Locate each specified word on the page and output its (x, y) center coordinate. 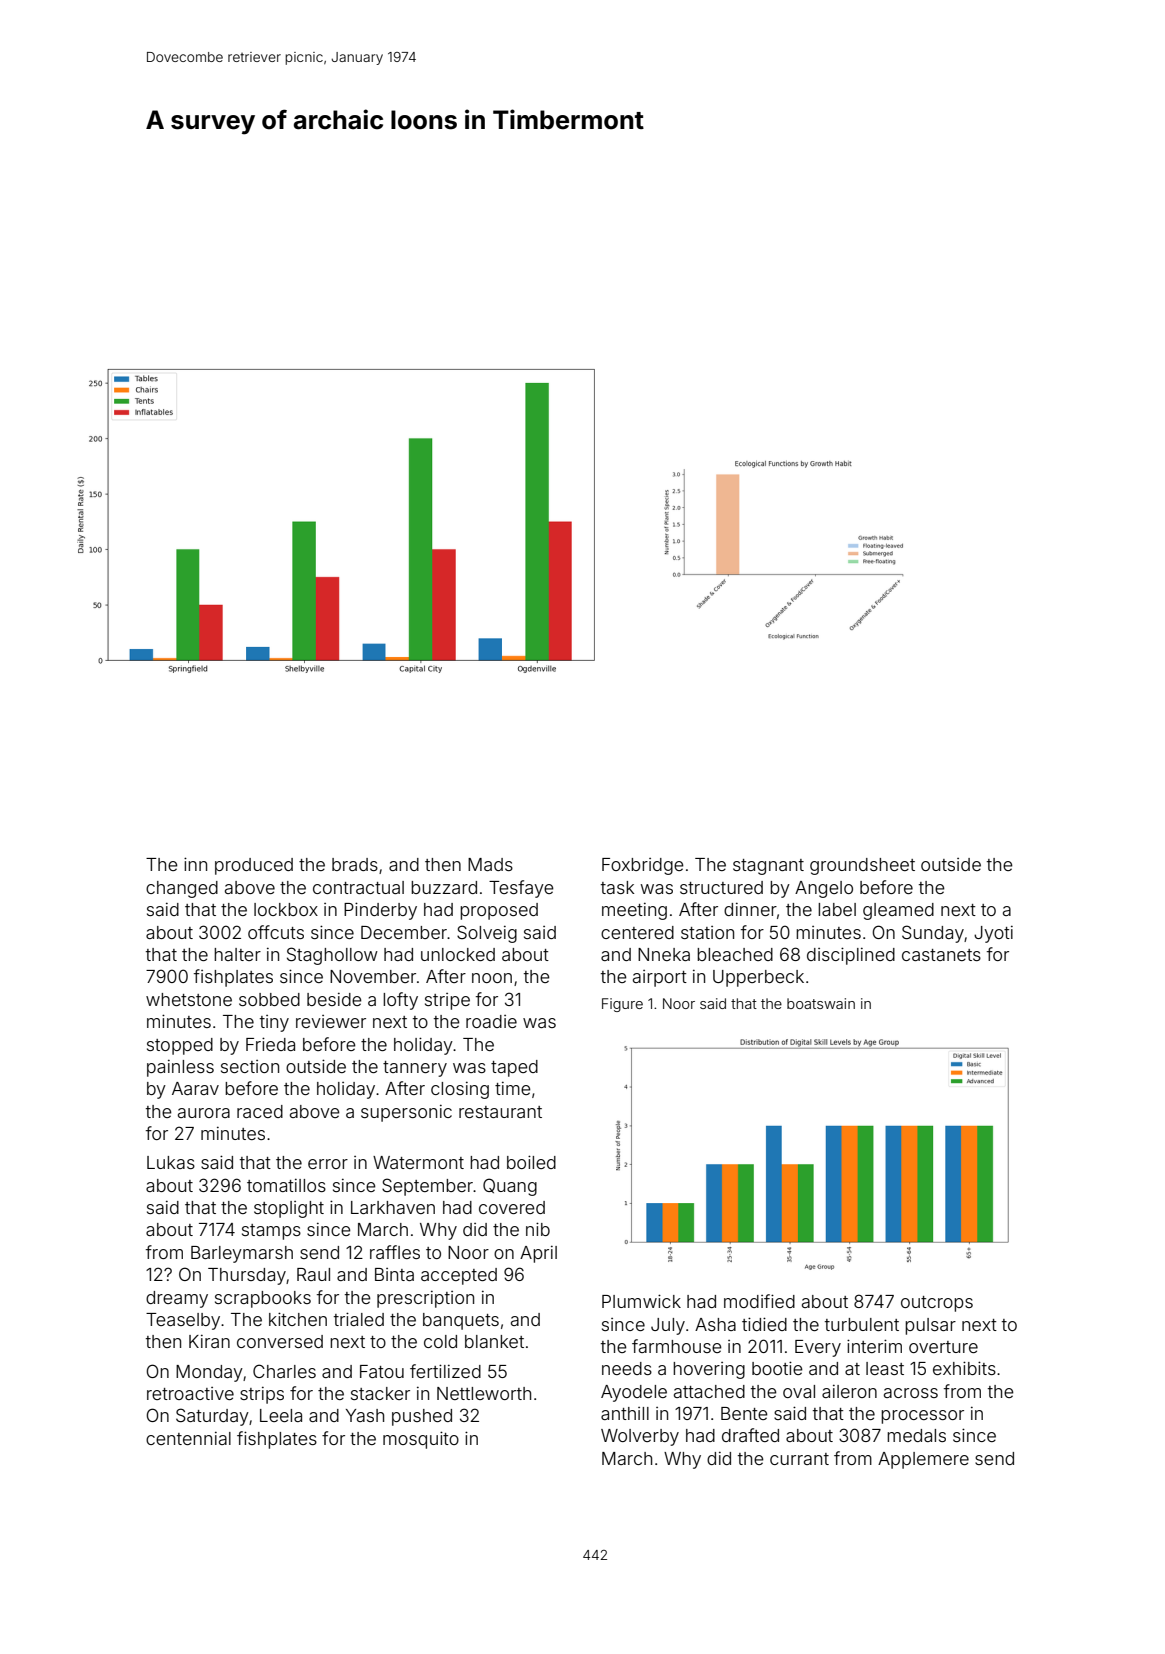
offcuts (276, 932)
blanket (494, 1341)
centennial (188, 1438)
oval (799, 1391)
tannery (415, 1069)
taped (514, 1068)
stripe (447, 1001)
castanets (941, 955)
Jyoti (993, 934)
